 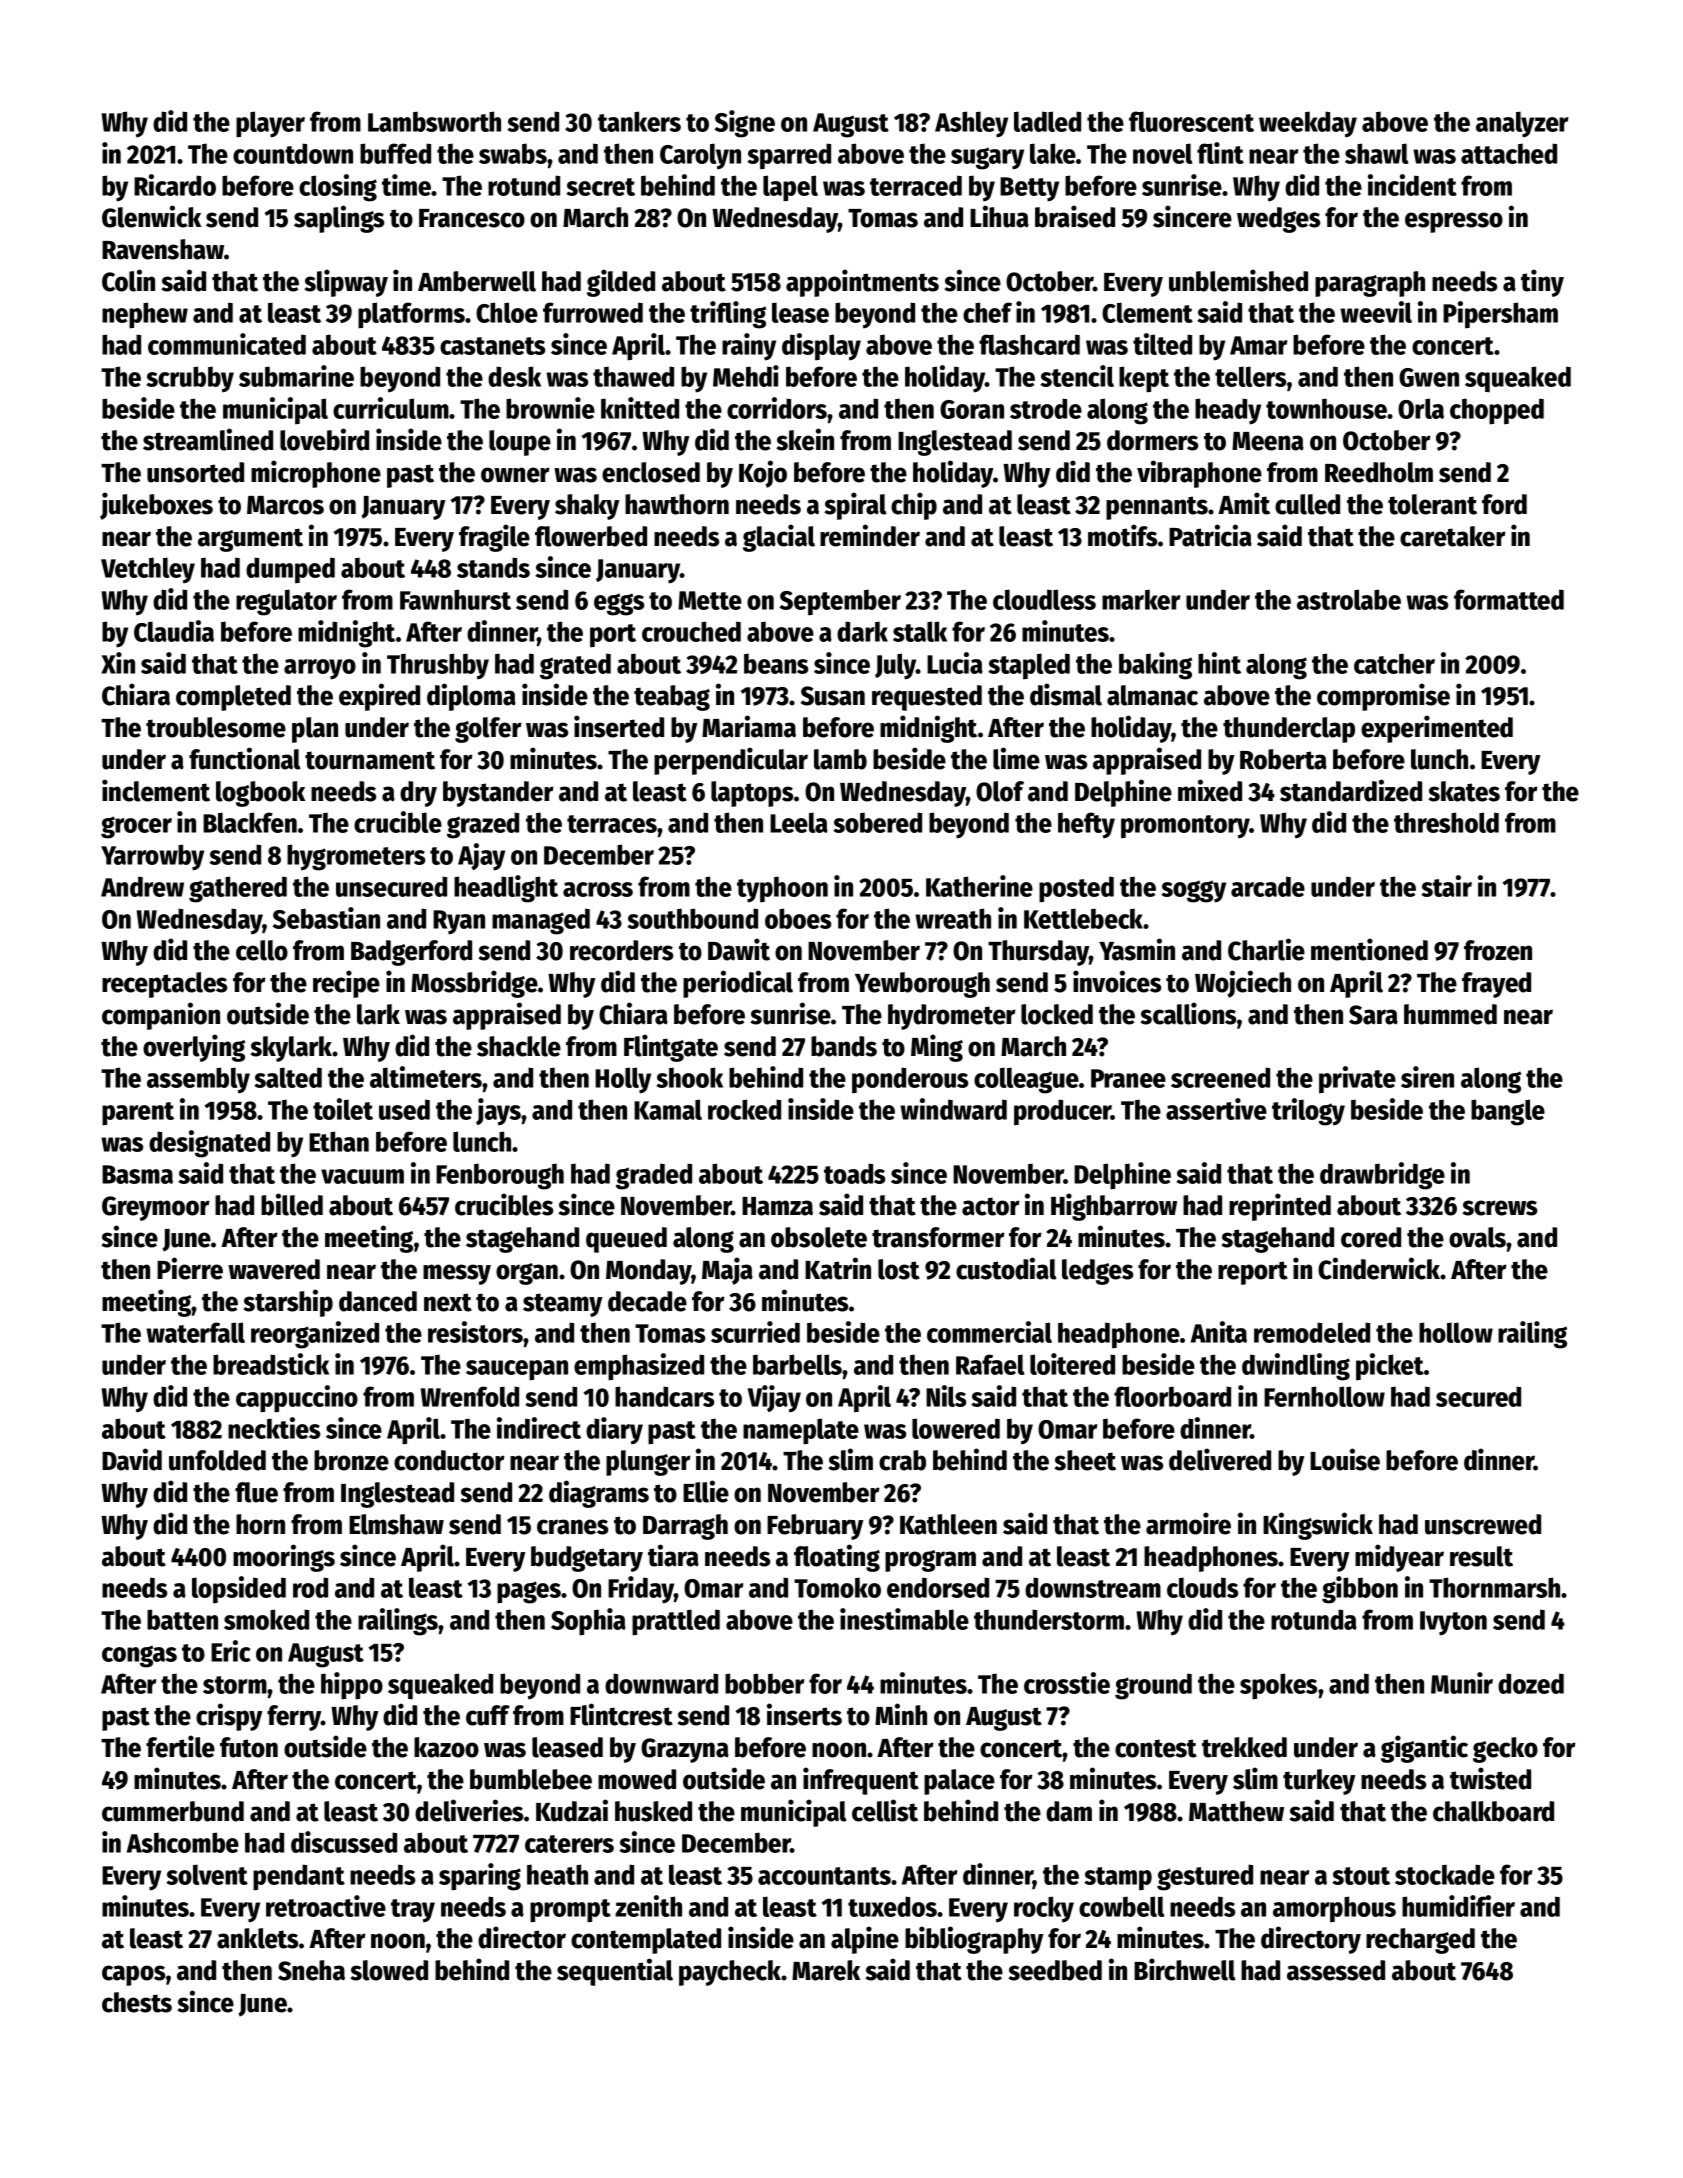 What do you see at coordinates (1210, 535) in the document?
I see `Patricia` at bounding box center [1210, 535].
